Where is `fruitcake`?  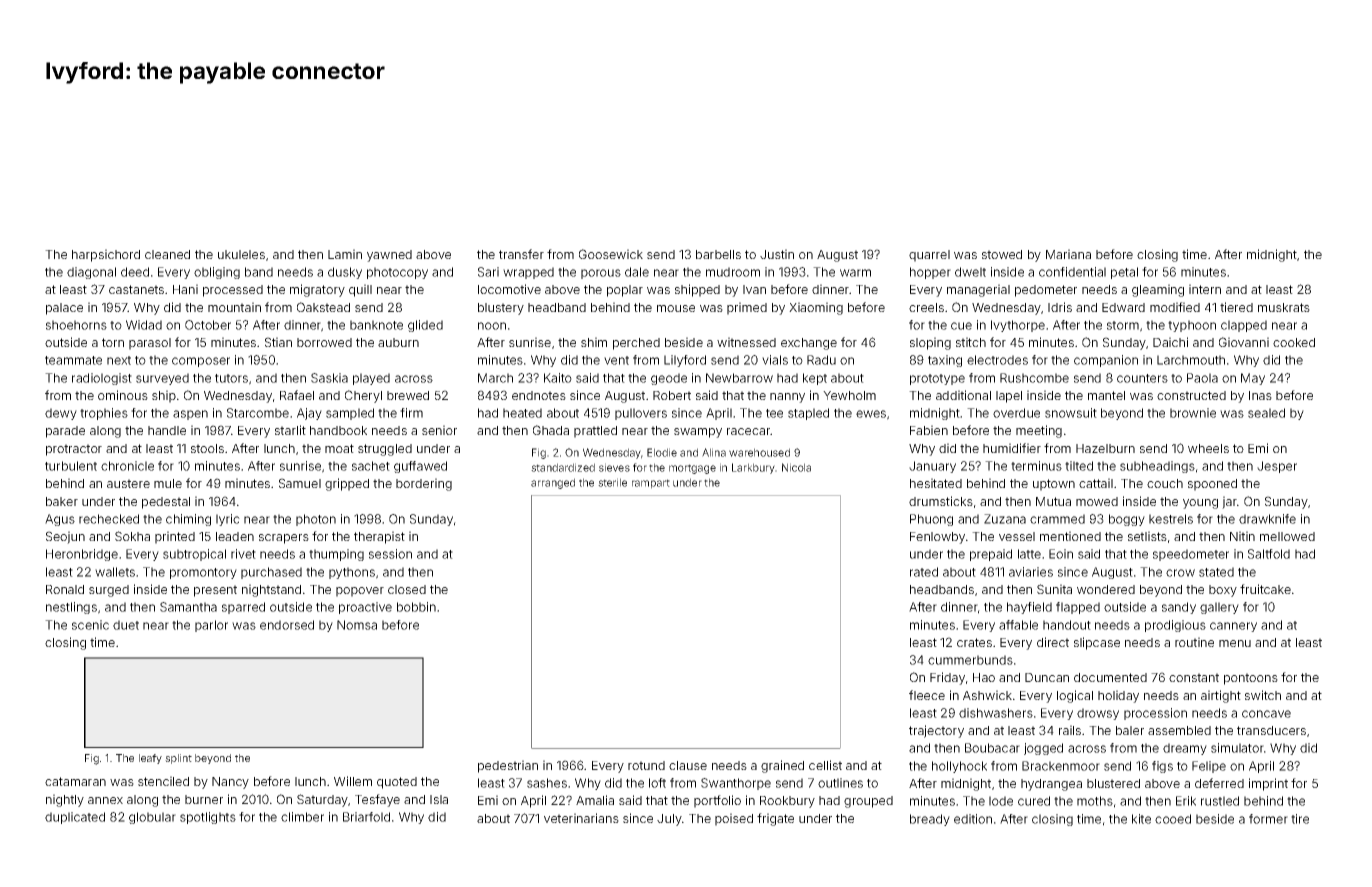
fruitcake is located at coordinates (1265, 589).
